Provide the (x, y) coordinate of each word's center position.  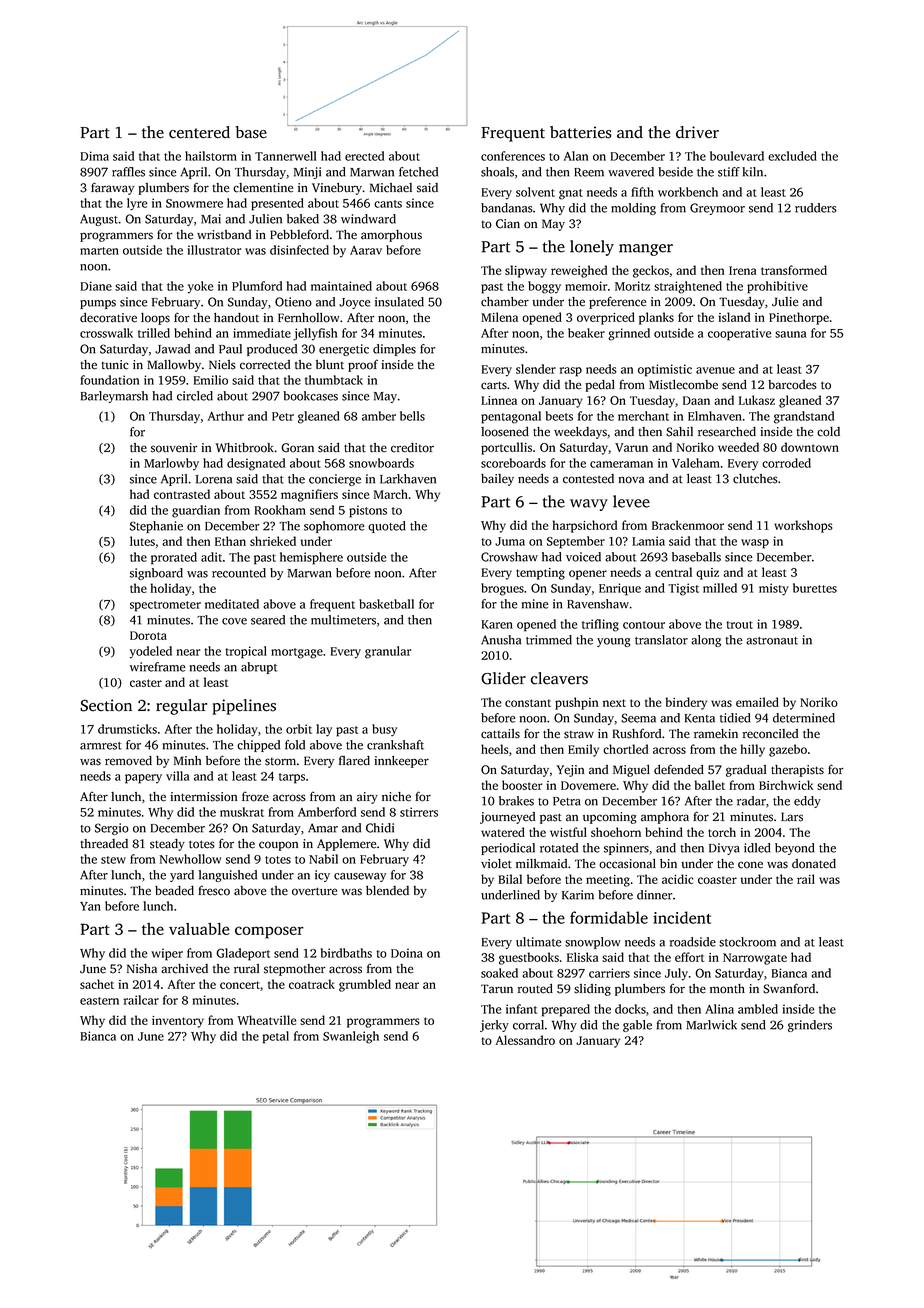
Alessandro (525, 1040)
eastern (99, 1001)
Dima (95, 156)
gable (637, 1026)
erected (364, 156)
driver (697, 132)
